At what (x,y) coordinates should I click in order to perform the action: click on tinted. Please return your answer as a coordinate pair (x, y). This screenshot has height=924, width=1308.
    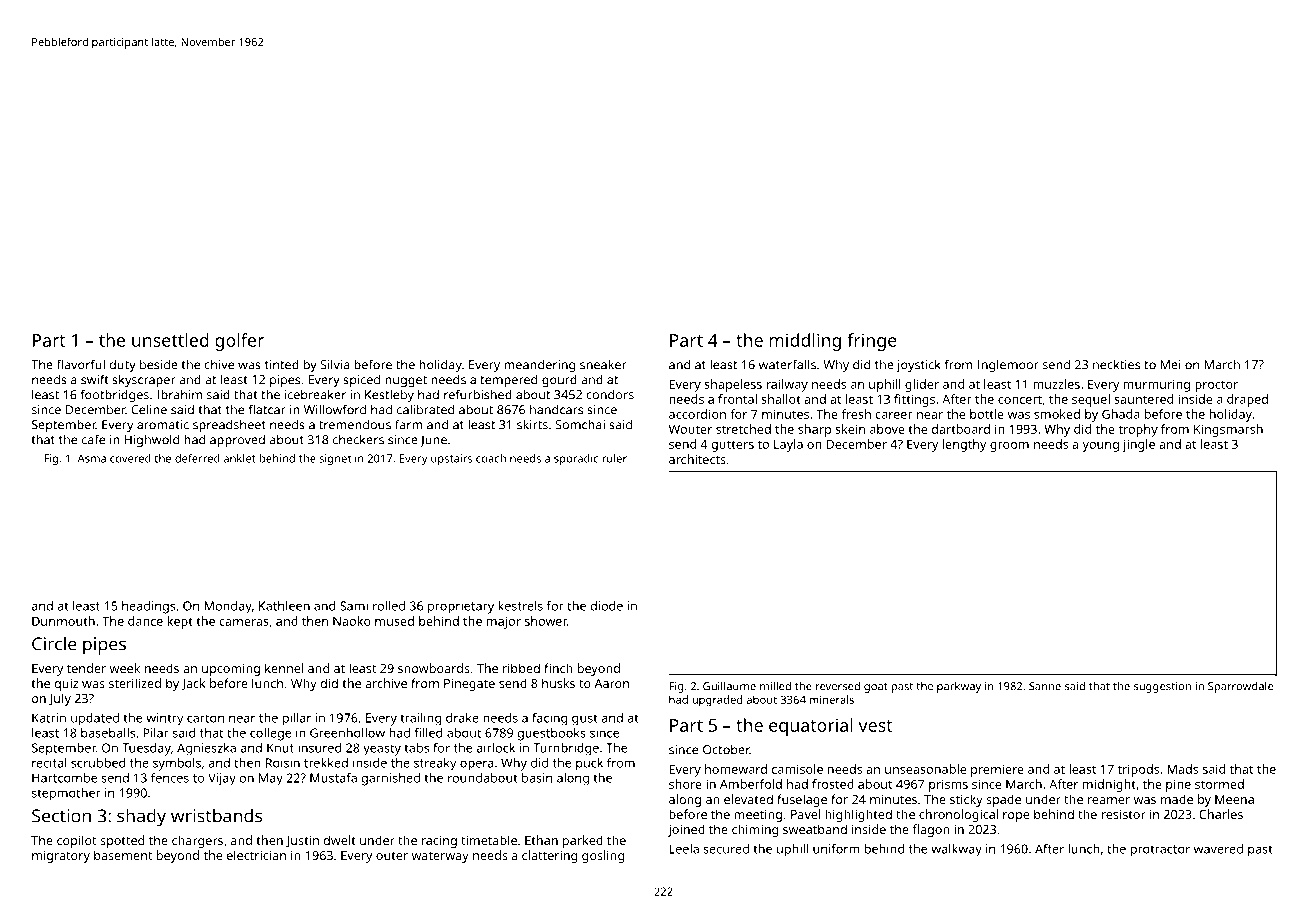
    Looking at the image, I should click on (282, 365).
